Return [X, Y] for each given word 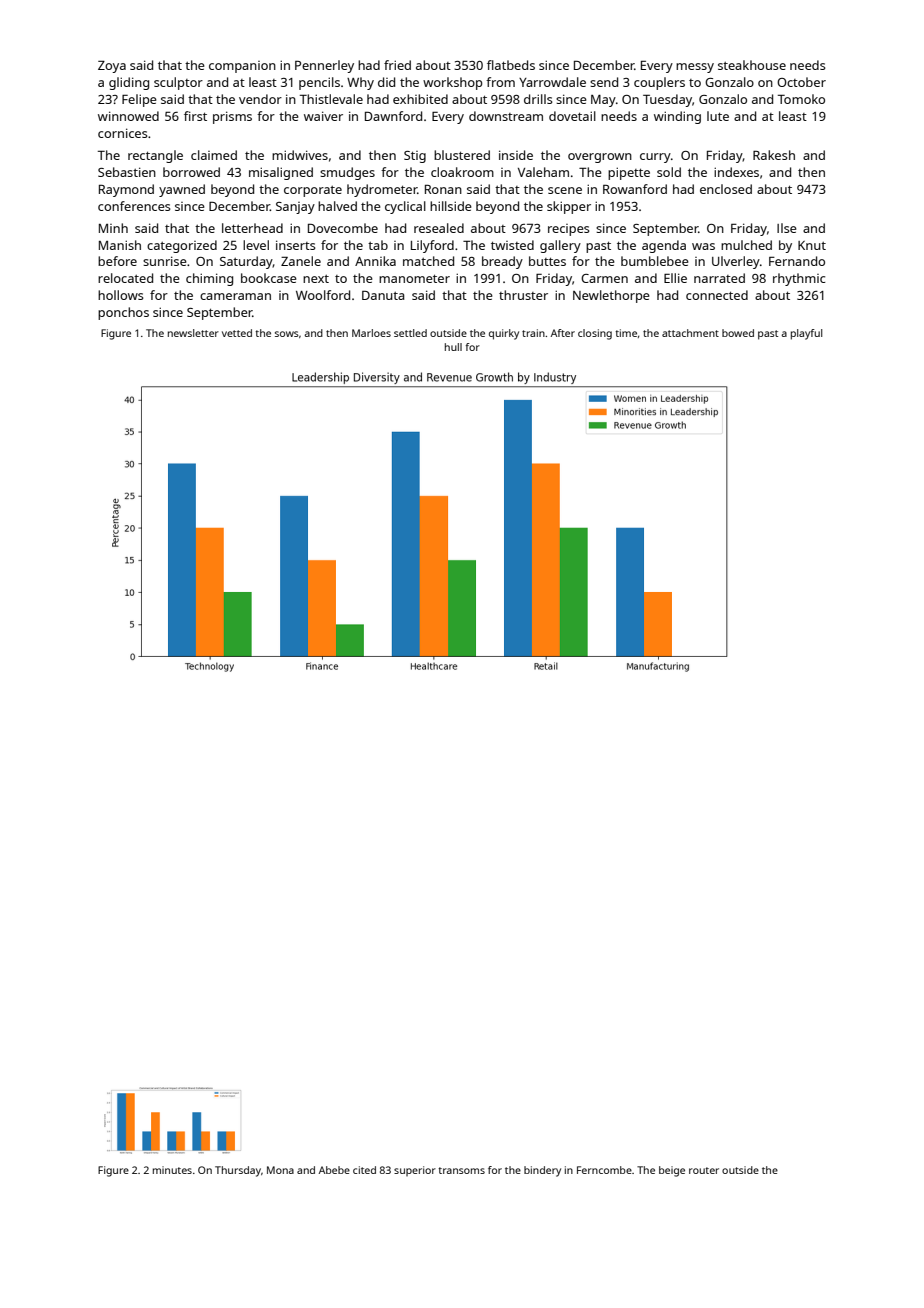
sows [287, 334]
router [704, 1170]
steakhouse [752, 65]
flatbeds [511, 65]
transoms [461, 1170]
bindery [542, 1171]
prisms [232, 117]
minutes [172, 1170]
